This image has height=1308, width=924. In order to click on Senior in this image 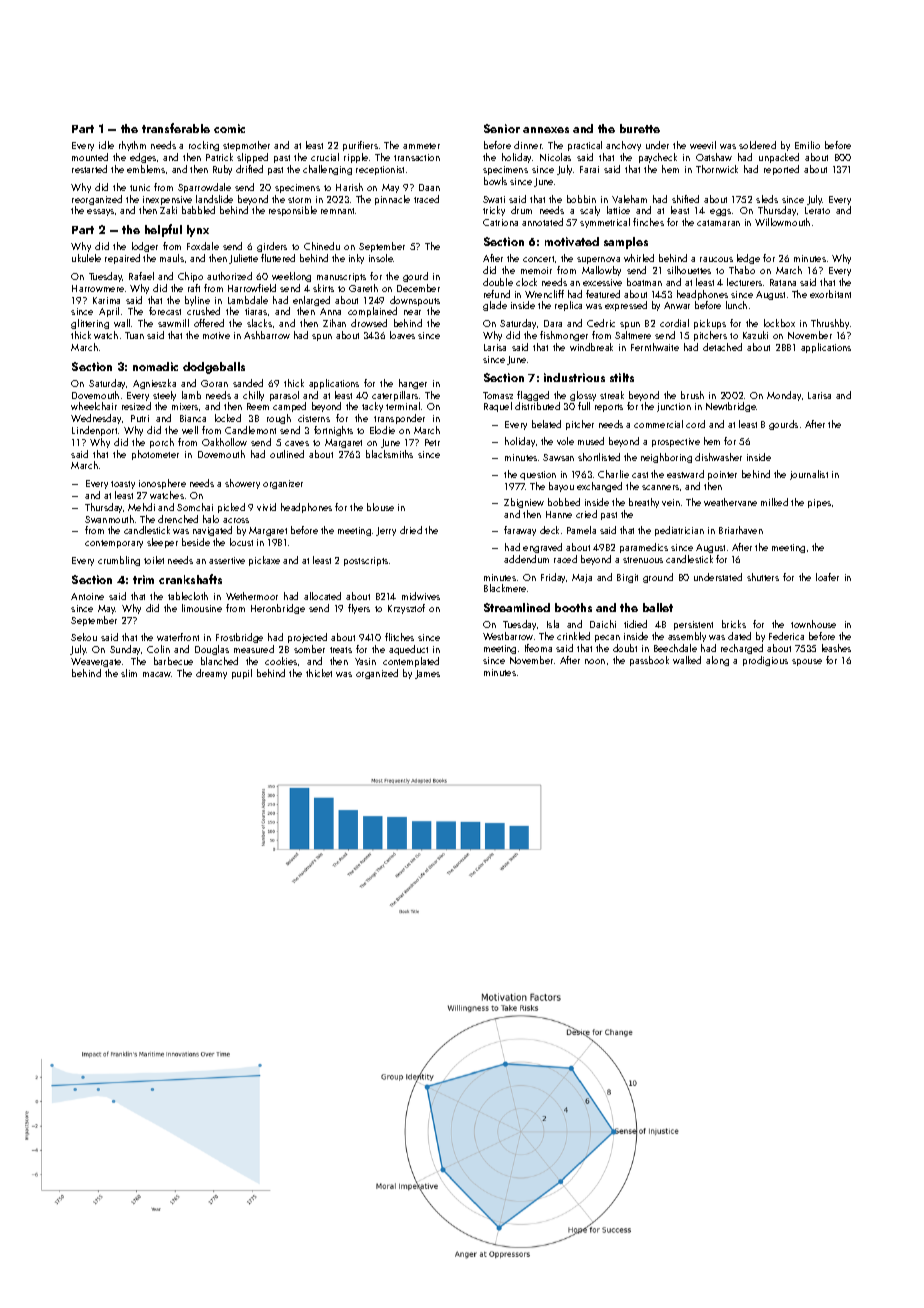, I will do `click(502, 128)`.
